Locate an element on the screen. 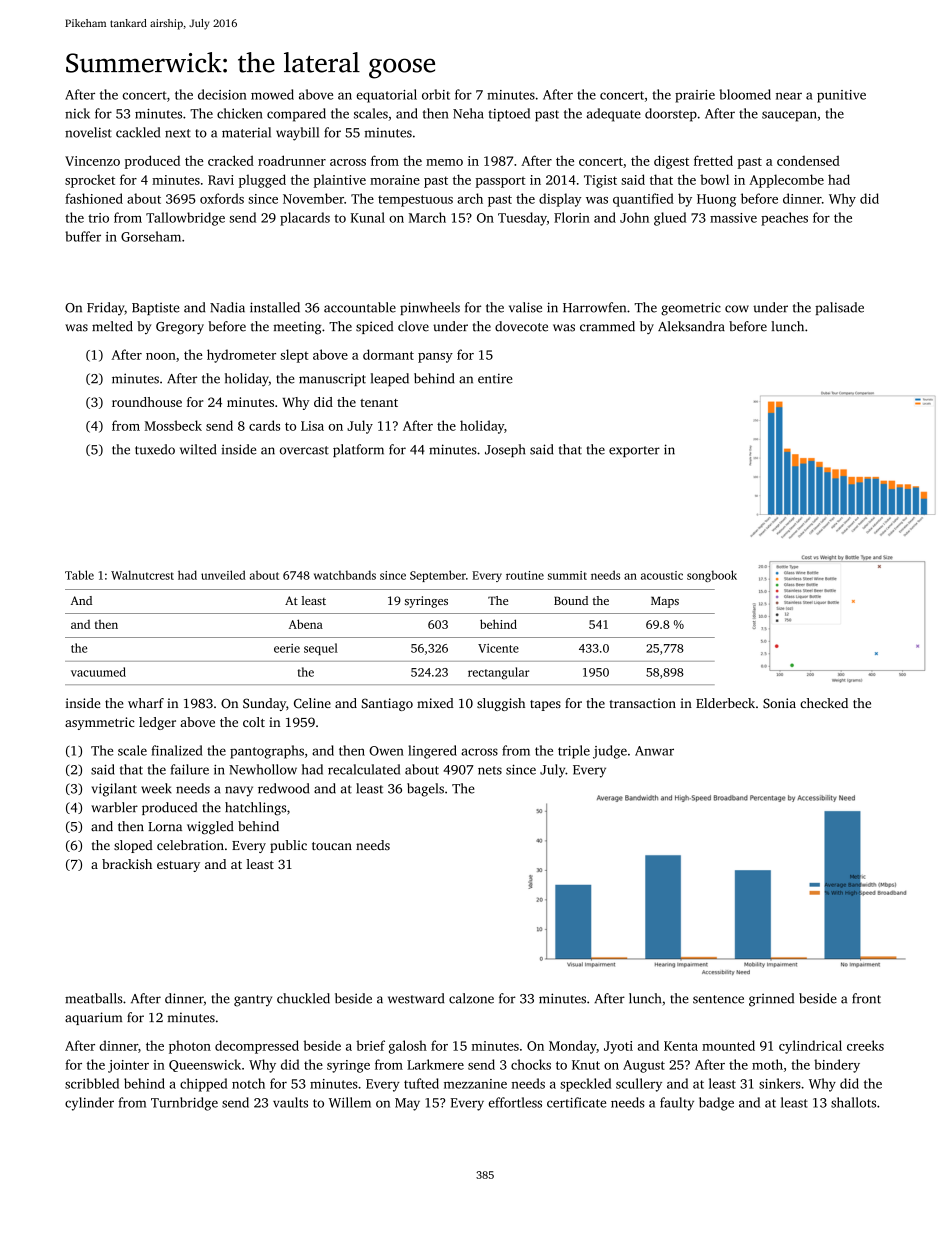 This screenshot has width=952, height=1233. tempestuous is located at coordinates (415, 201).
